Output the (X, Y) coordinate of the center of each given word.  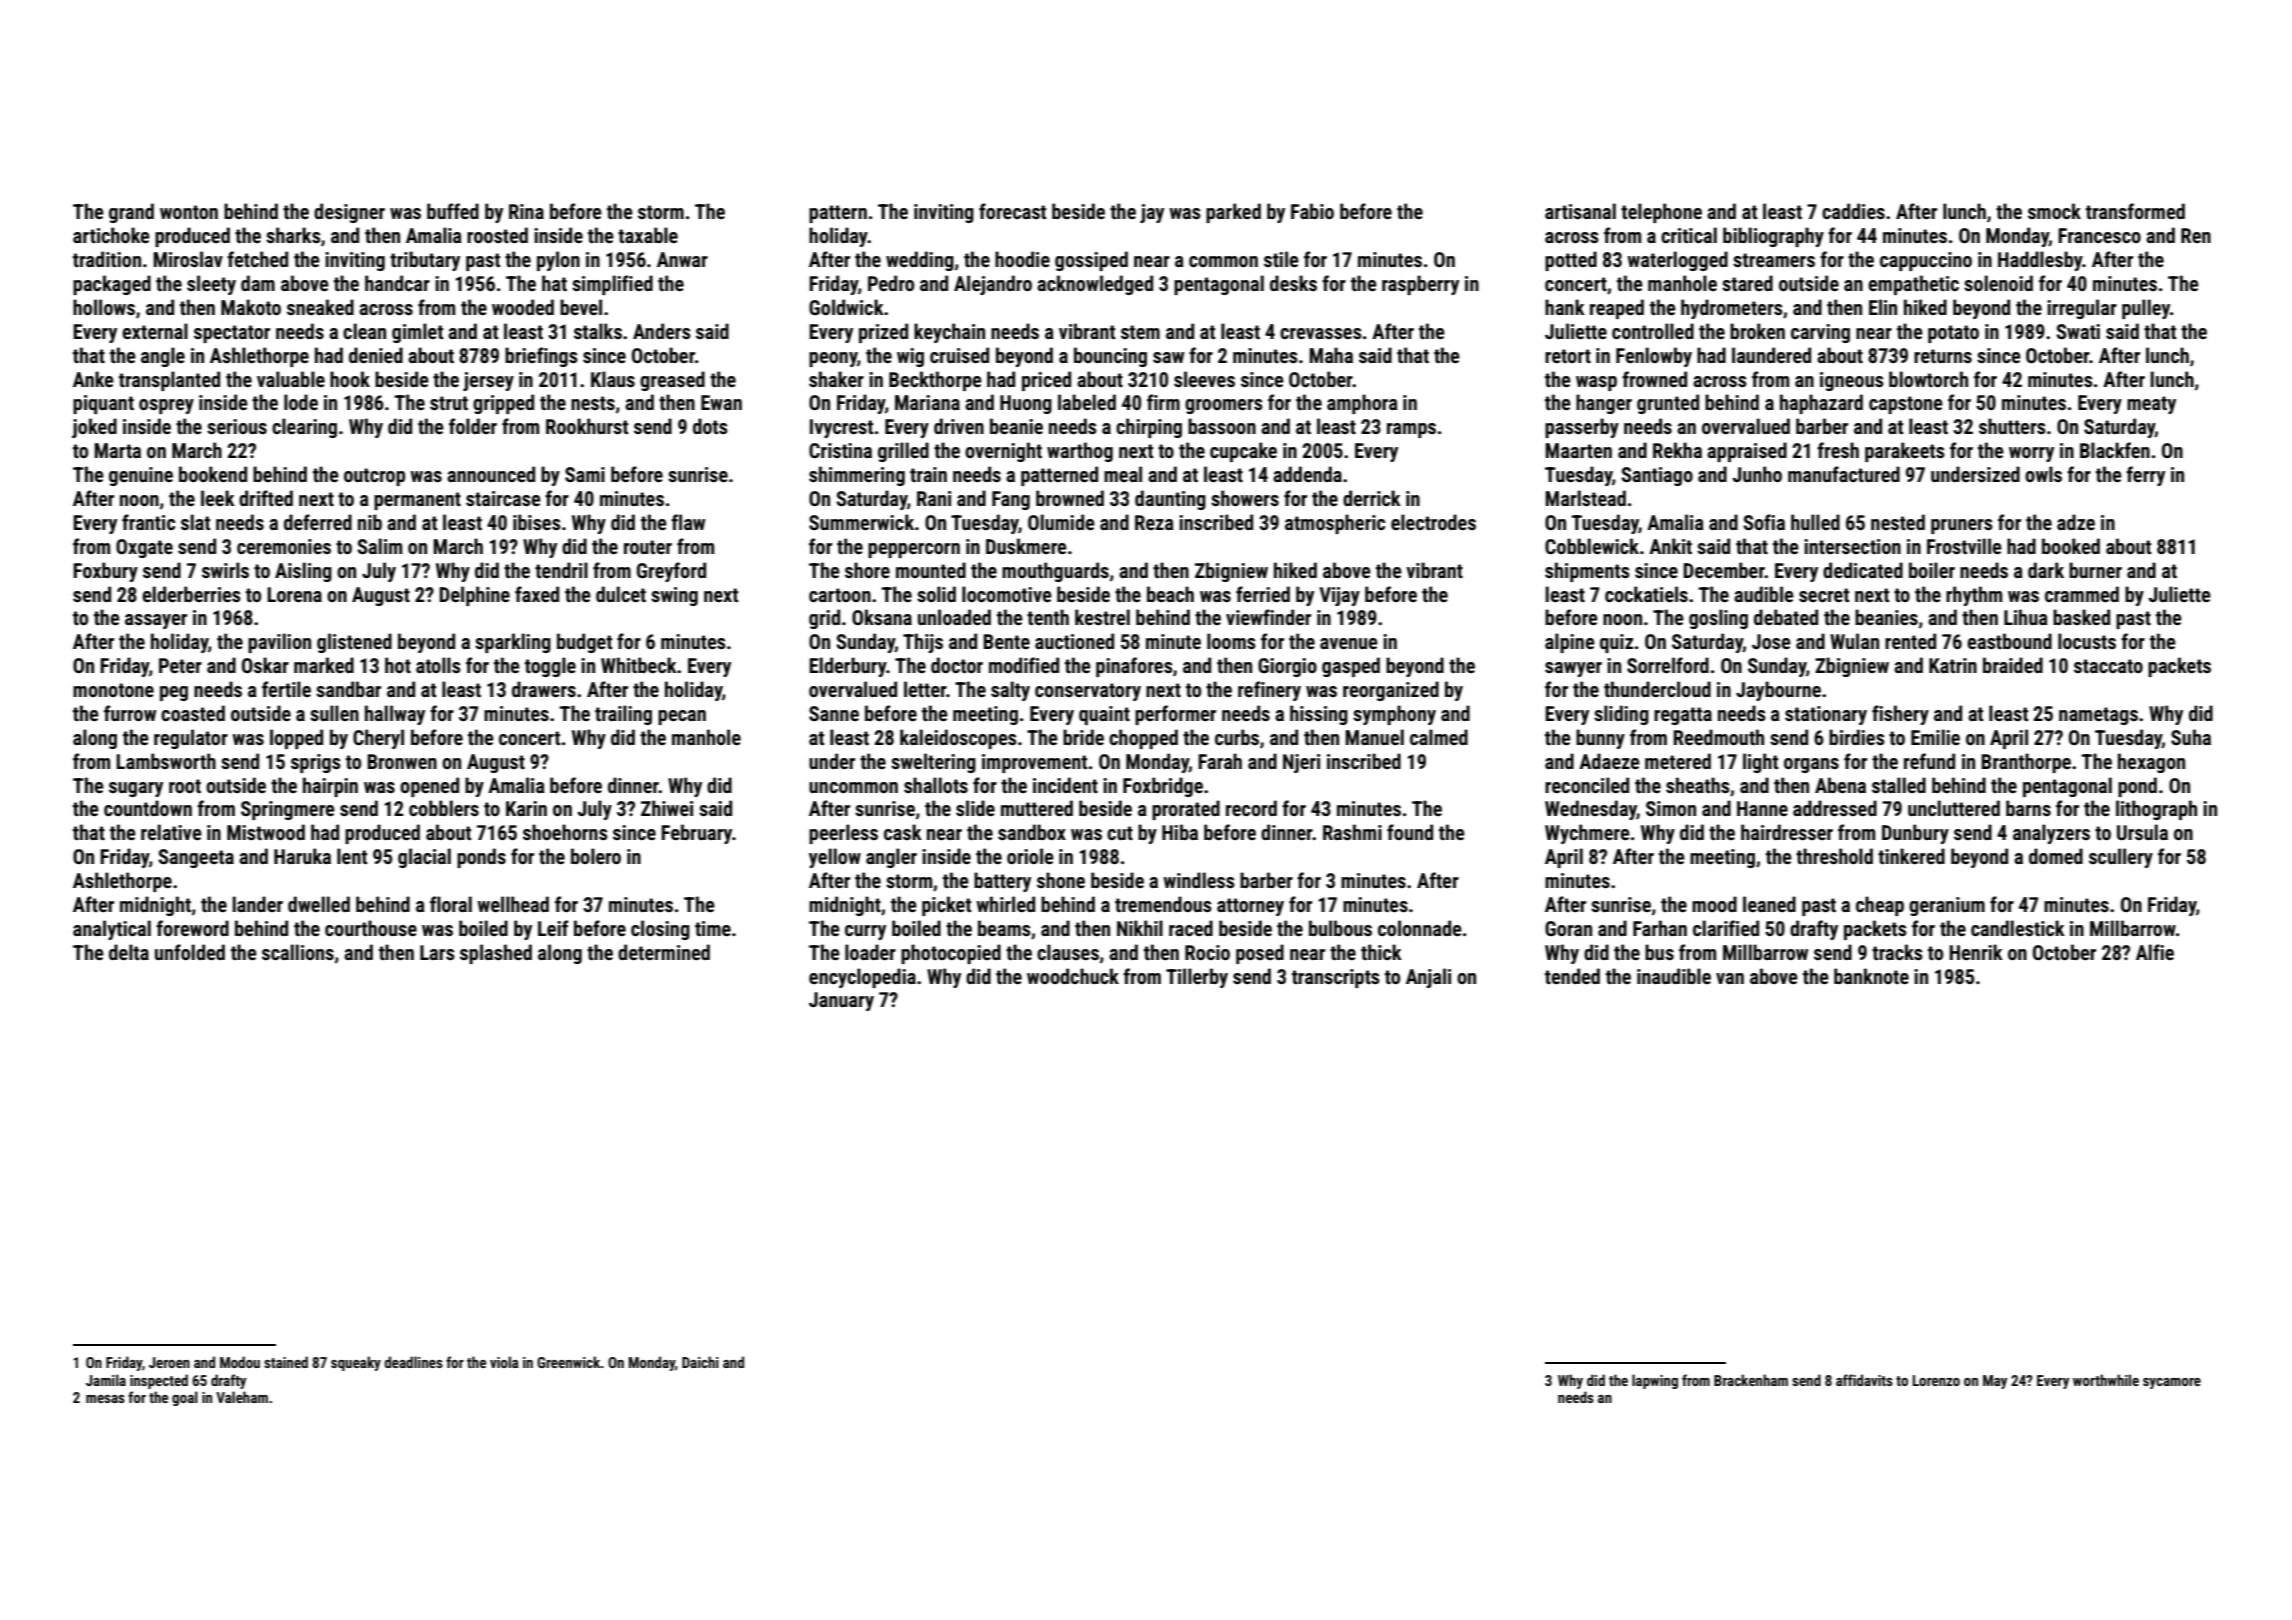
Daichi (700, 1362)
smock (2054, 211)
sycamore (2172, 1383)
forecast (1012, 211)
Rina (526, 211)
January (841, 1001)
